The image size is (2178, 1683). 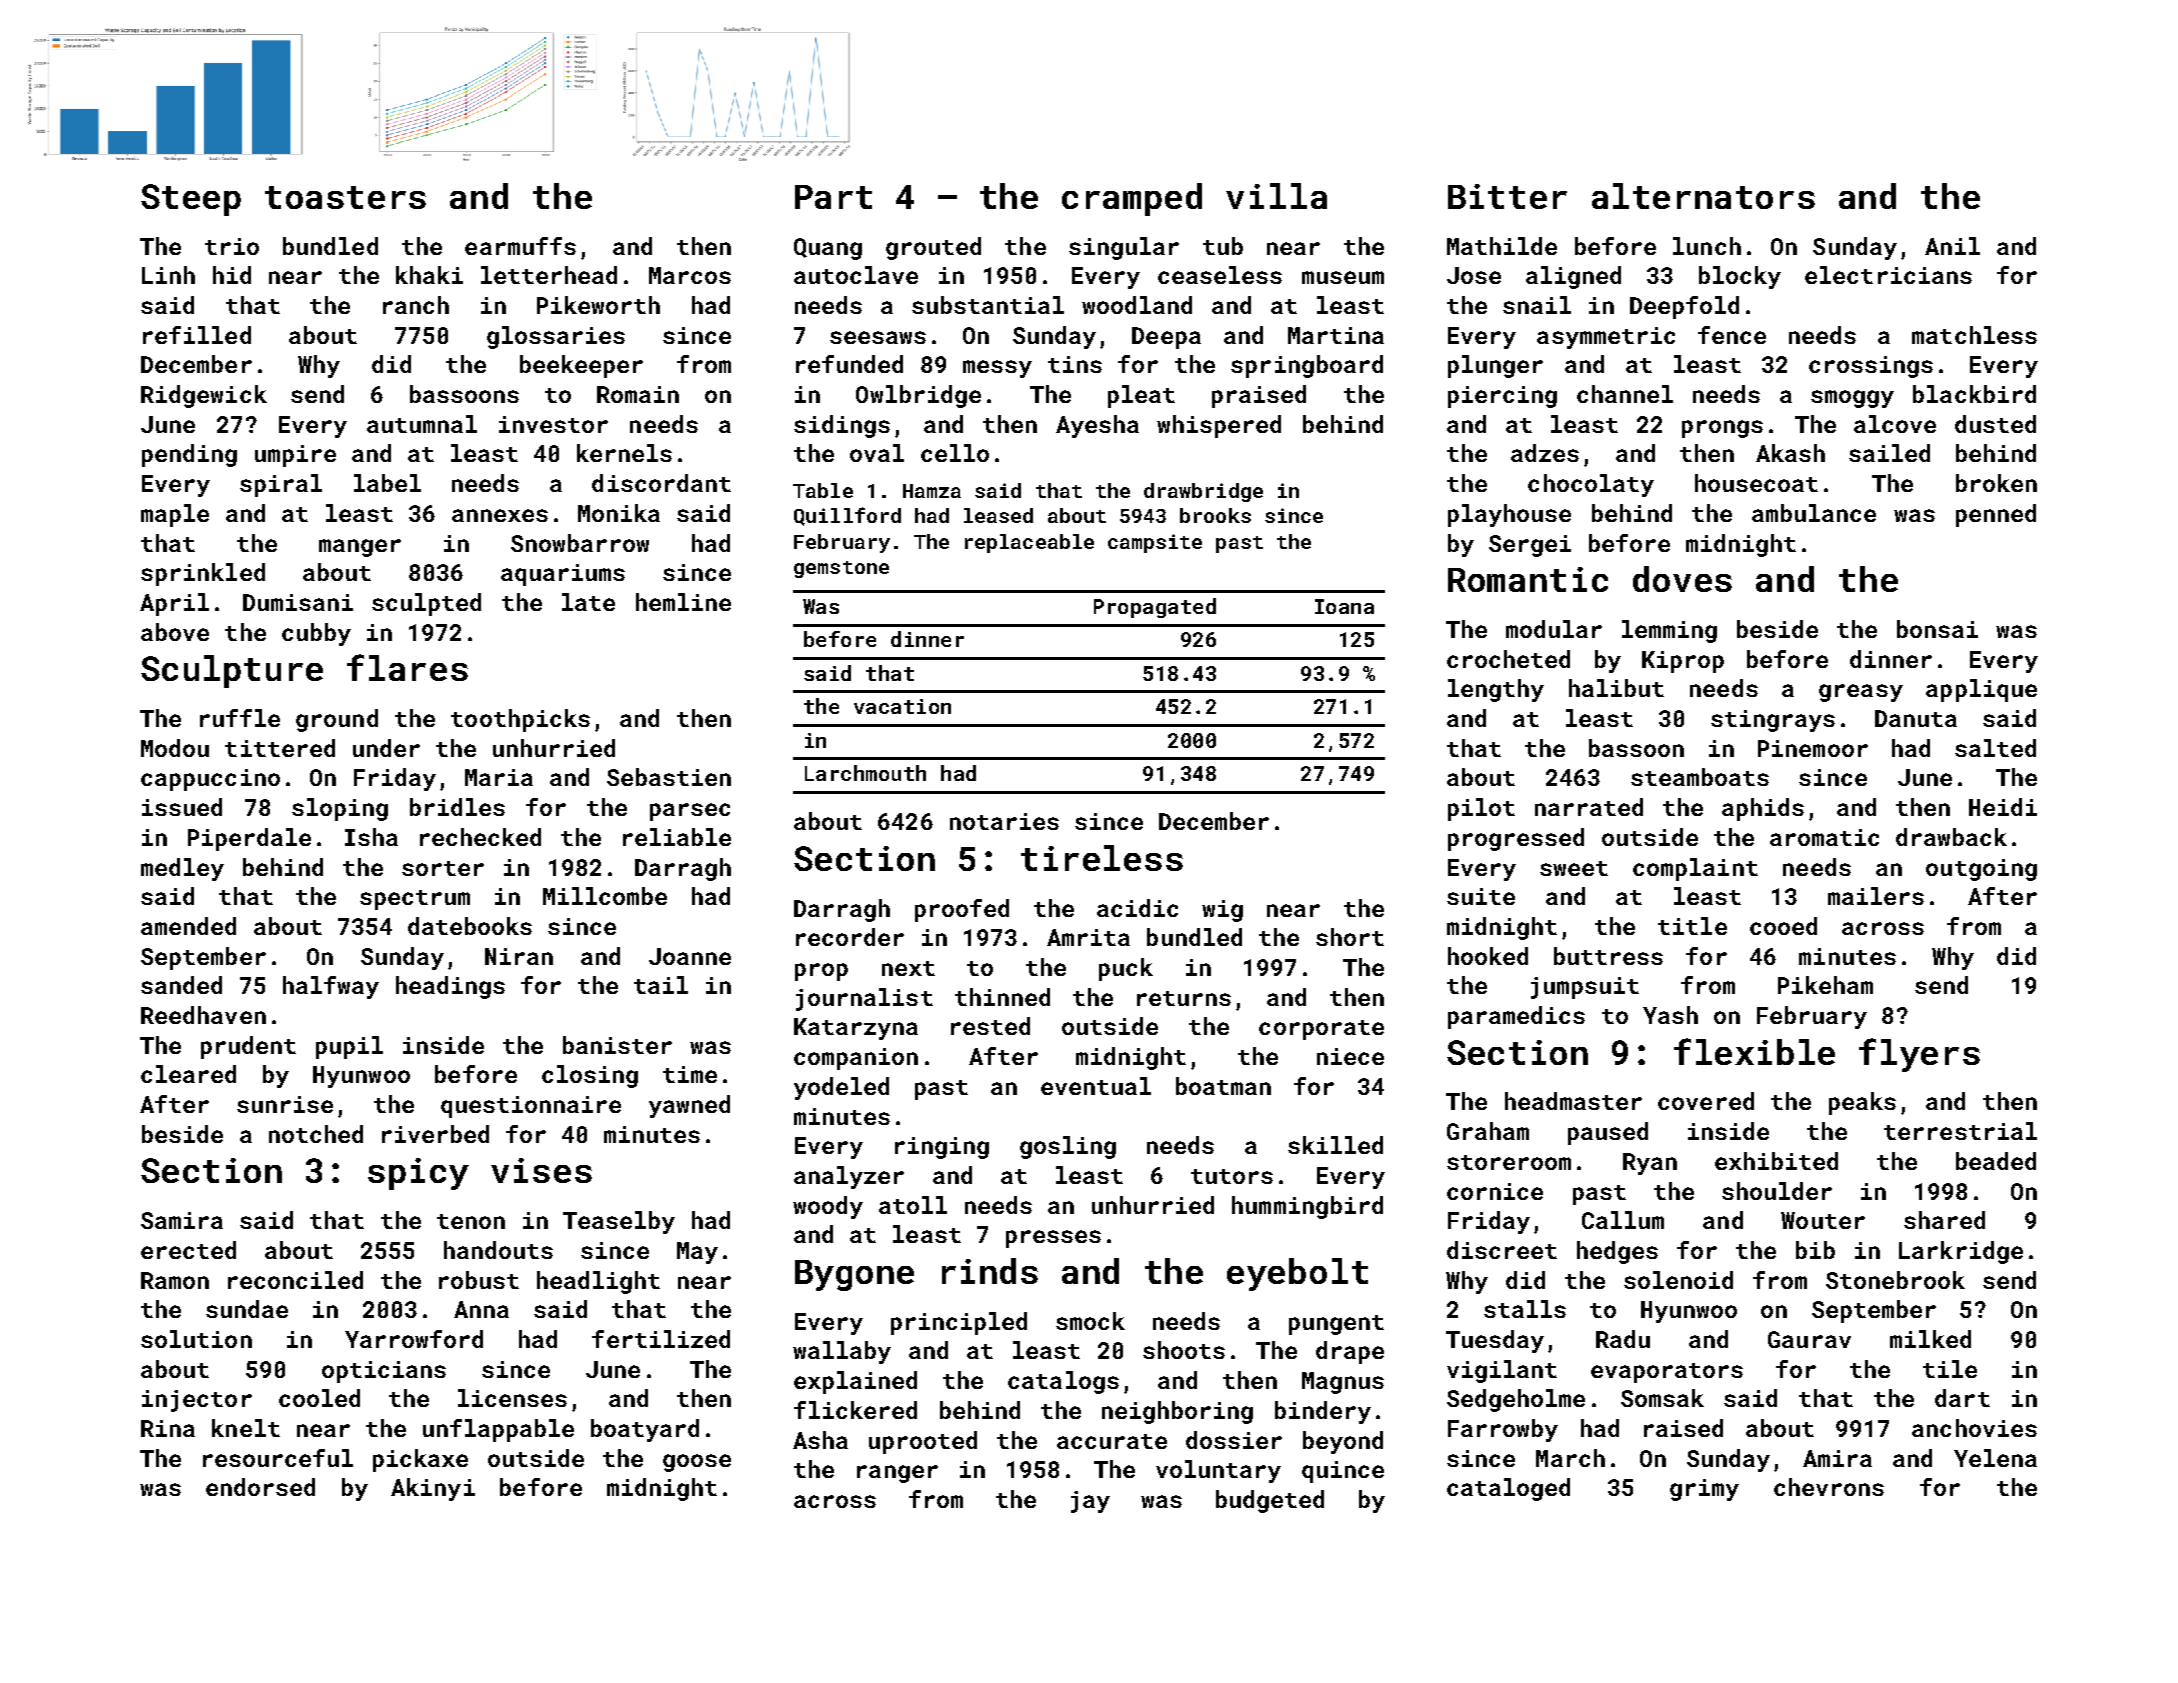 What do you see at coordinates (1307, 366) in the screenshot?
I see `springboard` at bounding box center [1307, 366].
